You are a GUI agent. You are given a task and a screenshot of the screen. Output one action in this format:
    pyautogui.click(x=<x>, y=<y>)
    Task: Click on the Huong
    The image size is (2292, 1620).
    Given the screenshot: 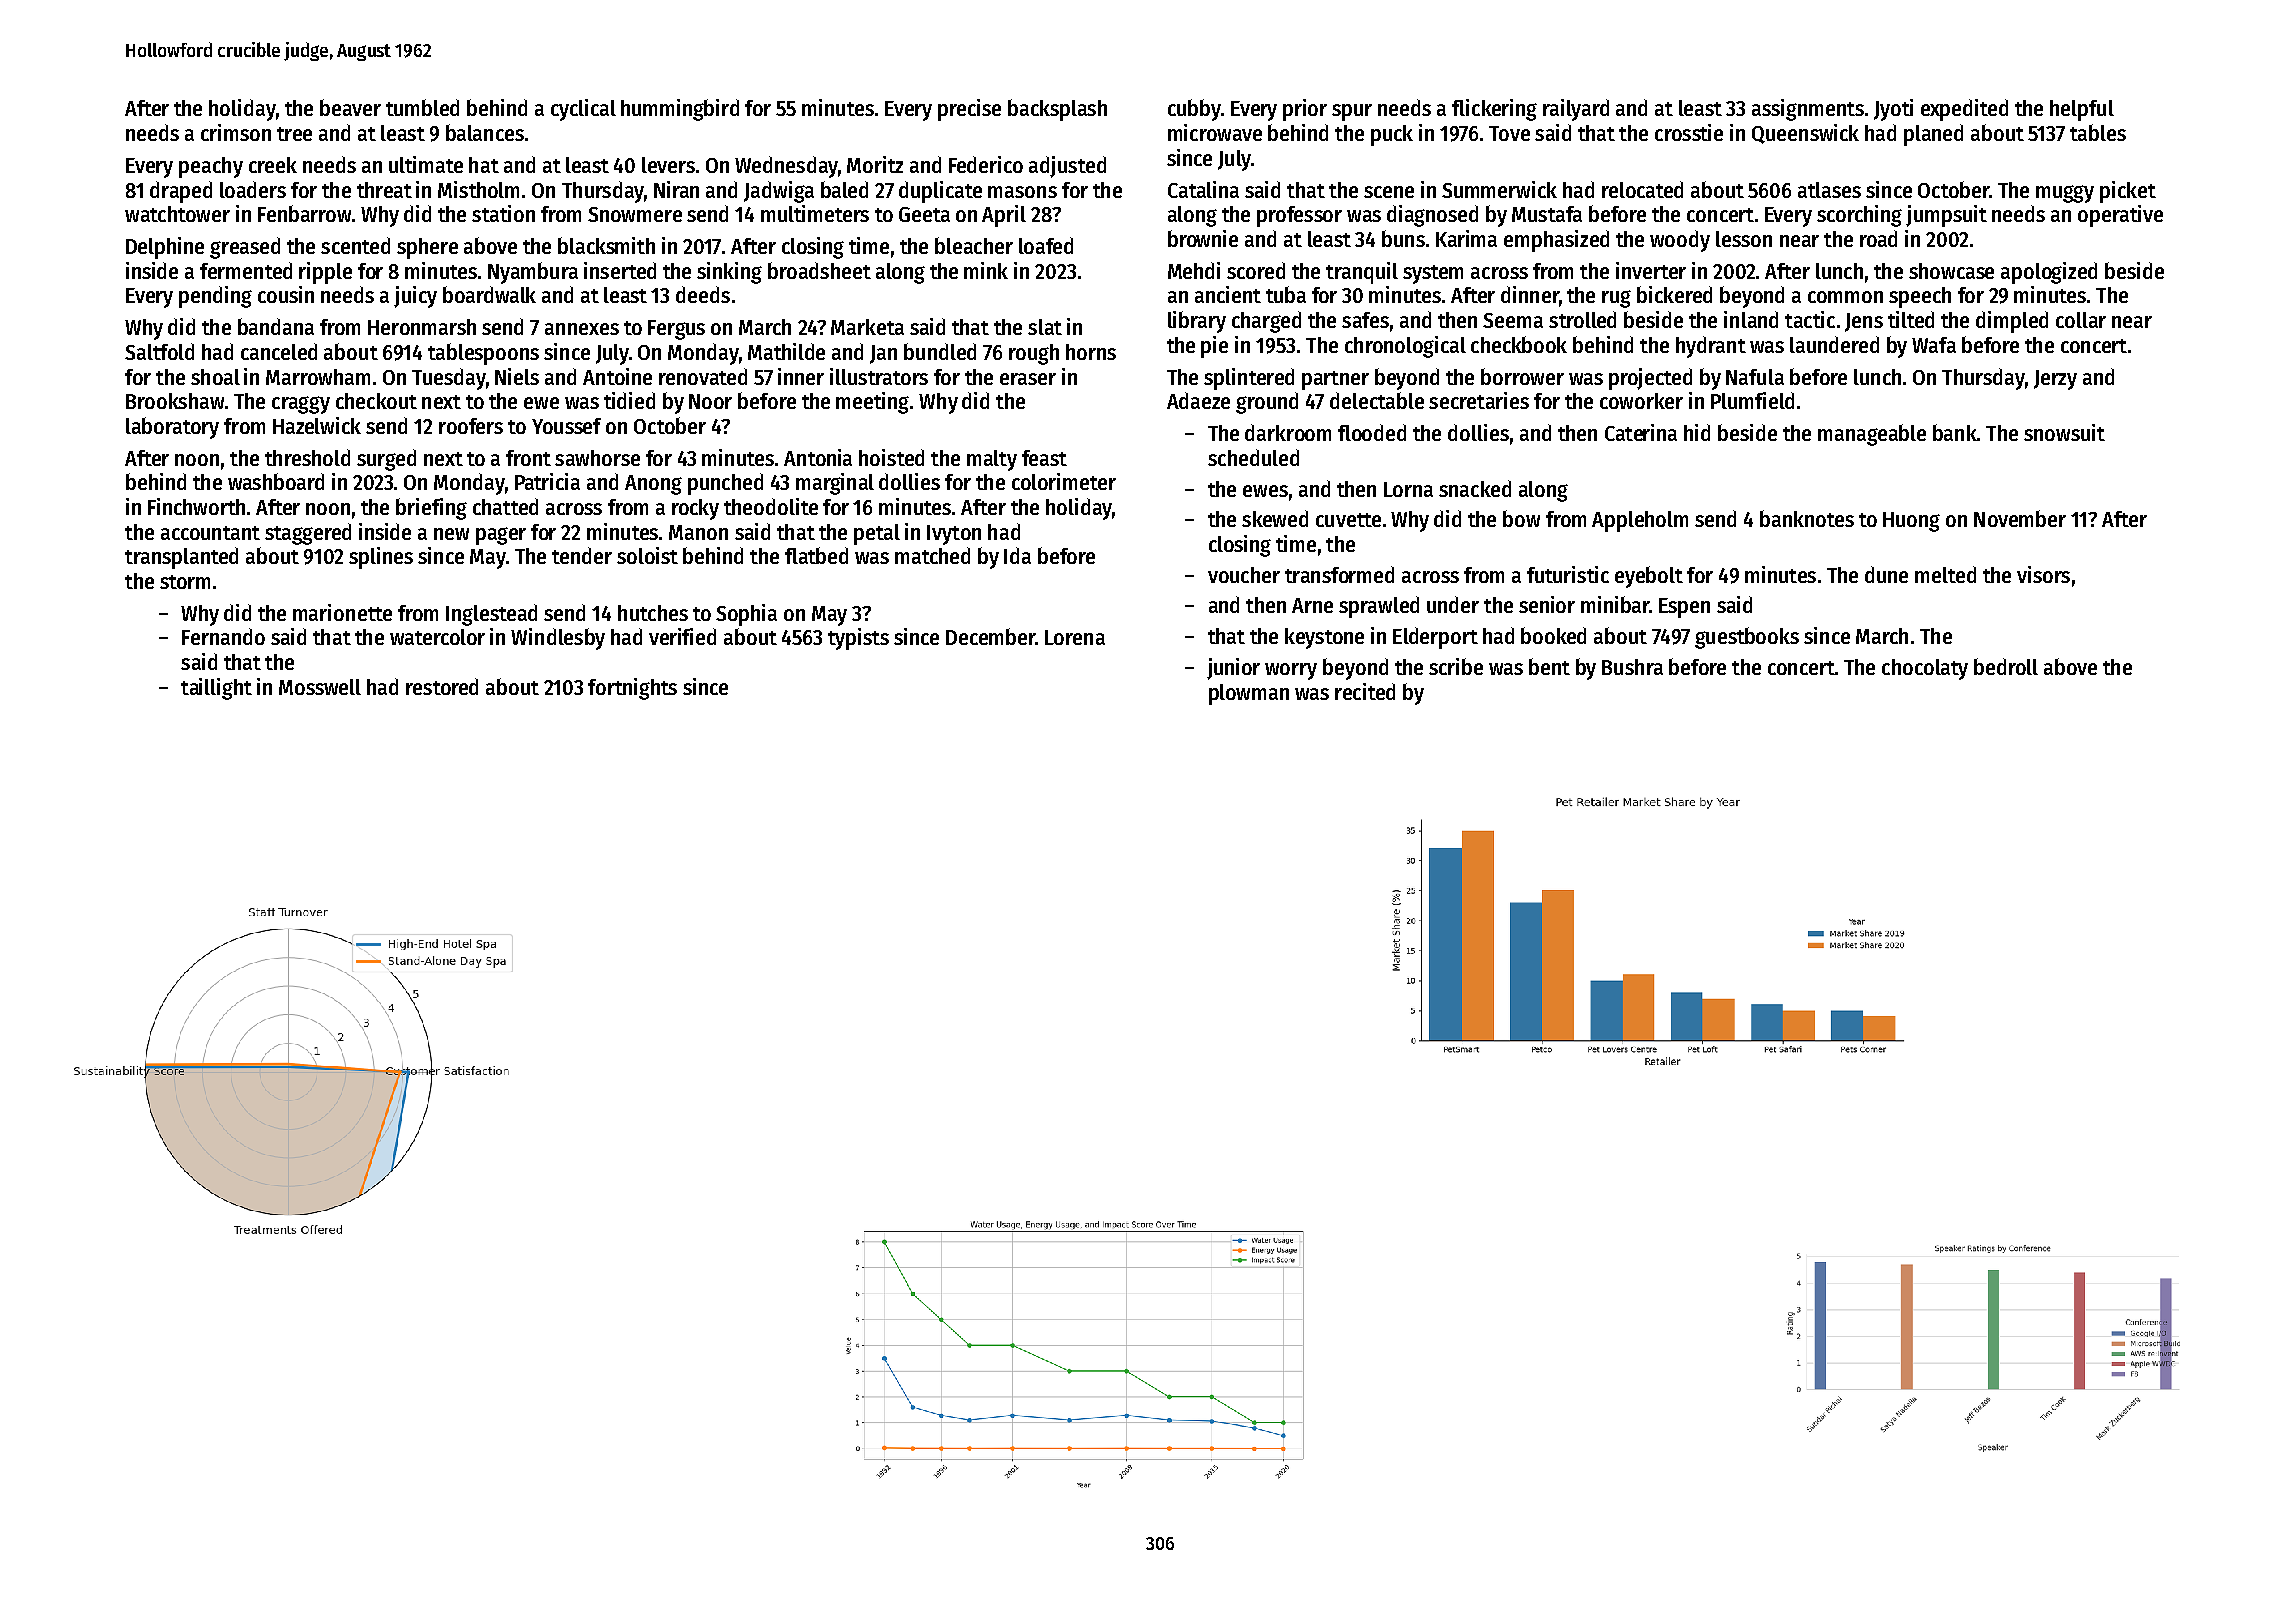 What is the action you would take?
    pyautogui.click(x=1911, y=522)
